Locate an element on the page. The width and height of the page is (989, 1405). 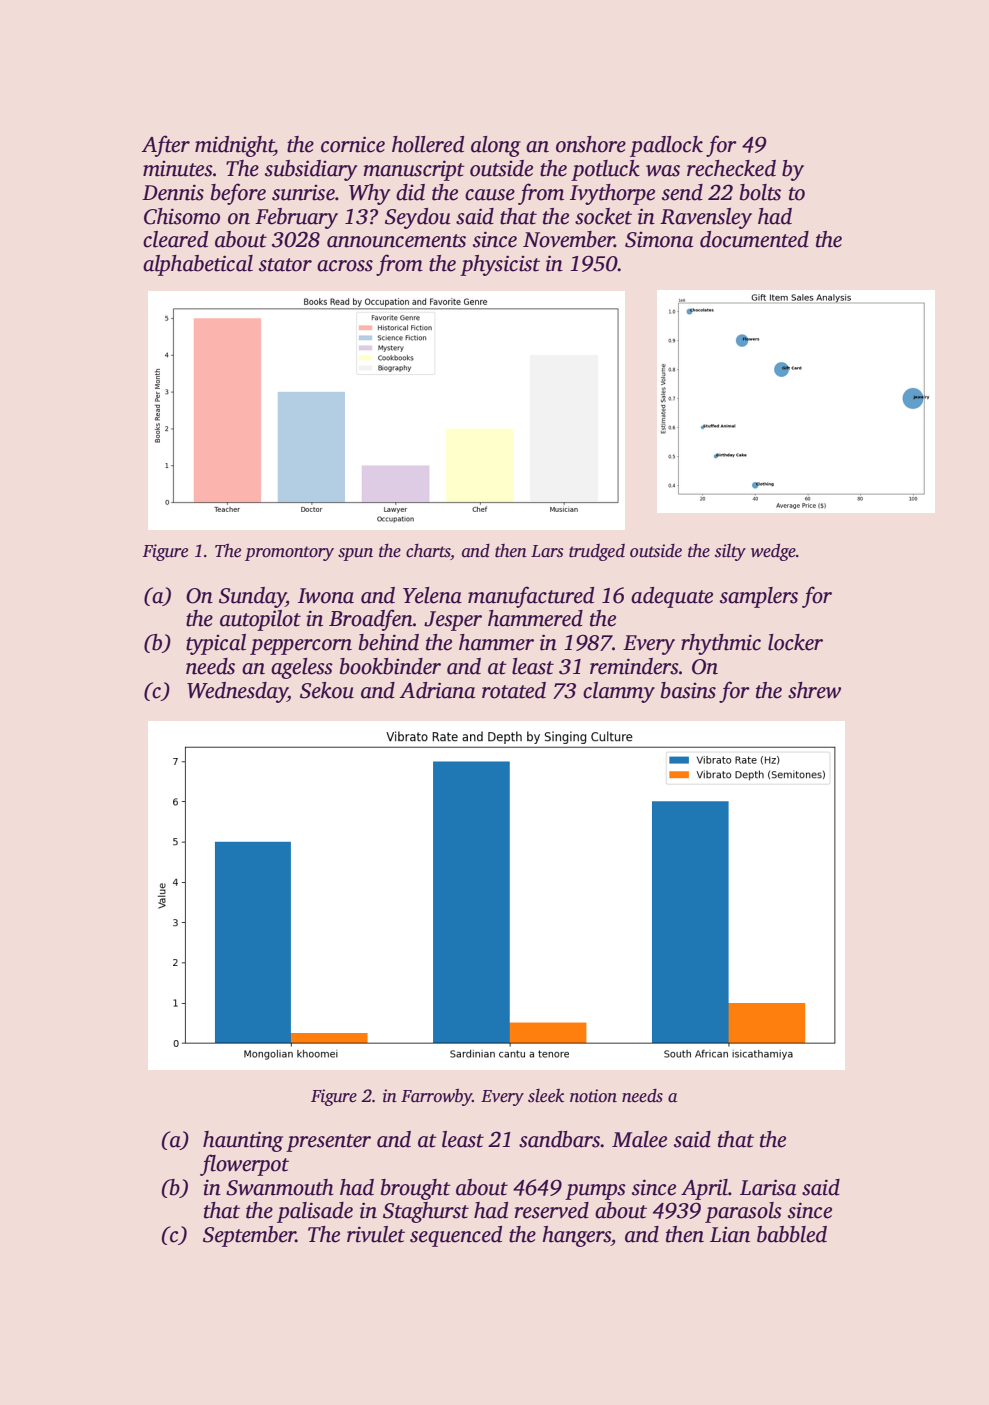
After is located at coordinates (166, 146).
